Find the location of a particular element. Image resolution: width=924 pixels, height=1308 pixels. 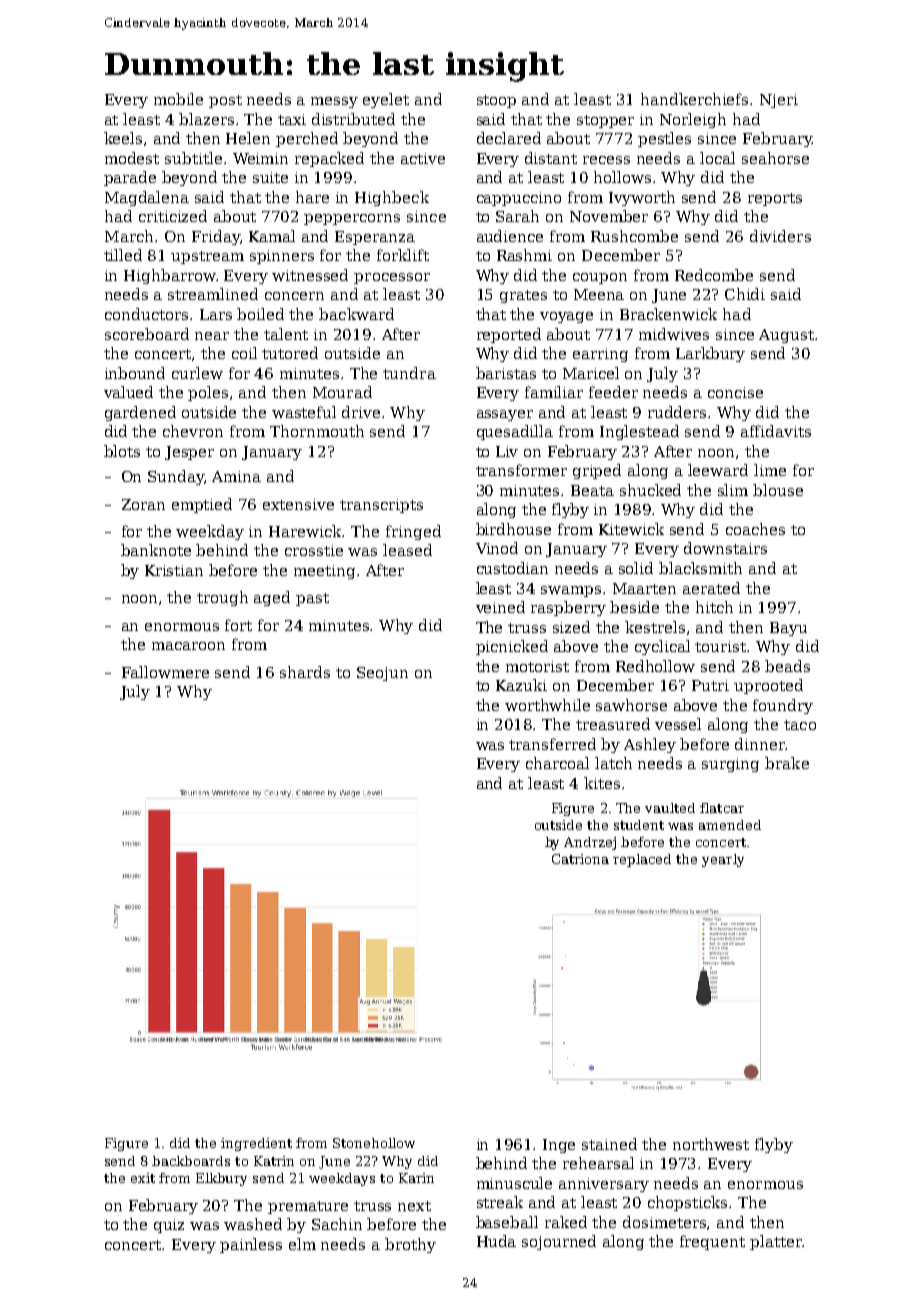

Rashmi is located at coordinates (524, 255).
